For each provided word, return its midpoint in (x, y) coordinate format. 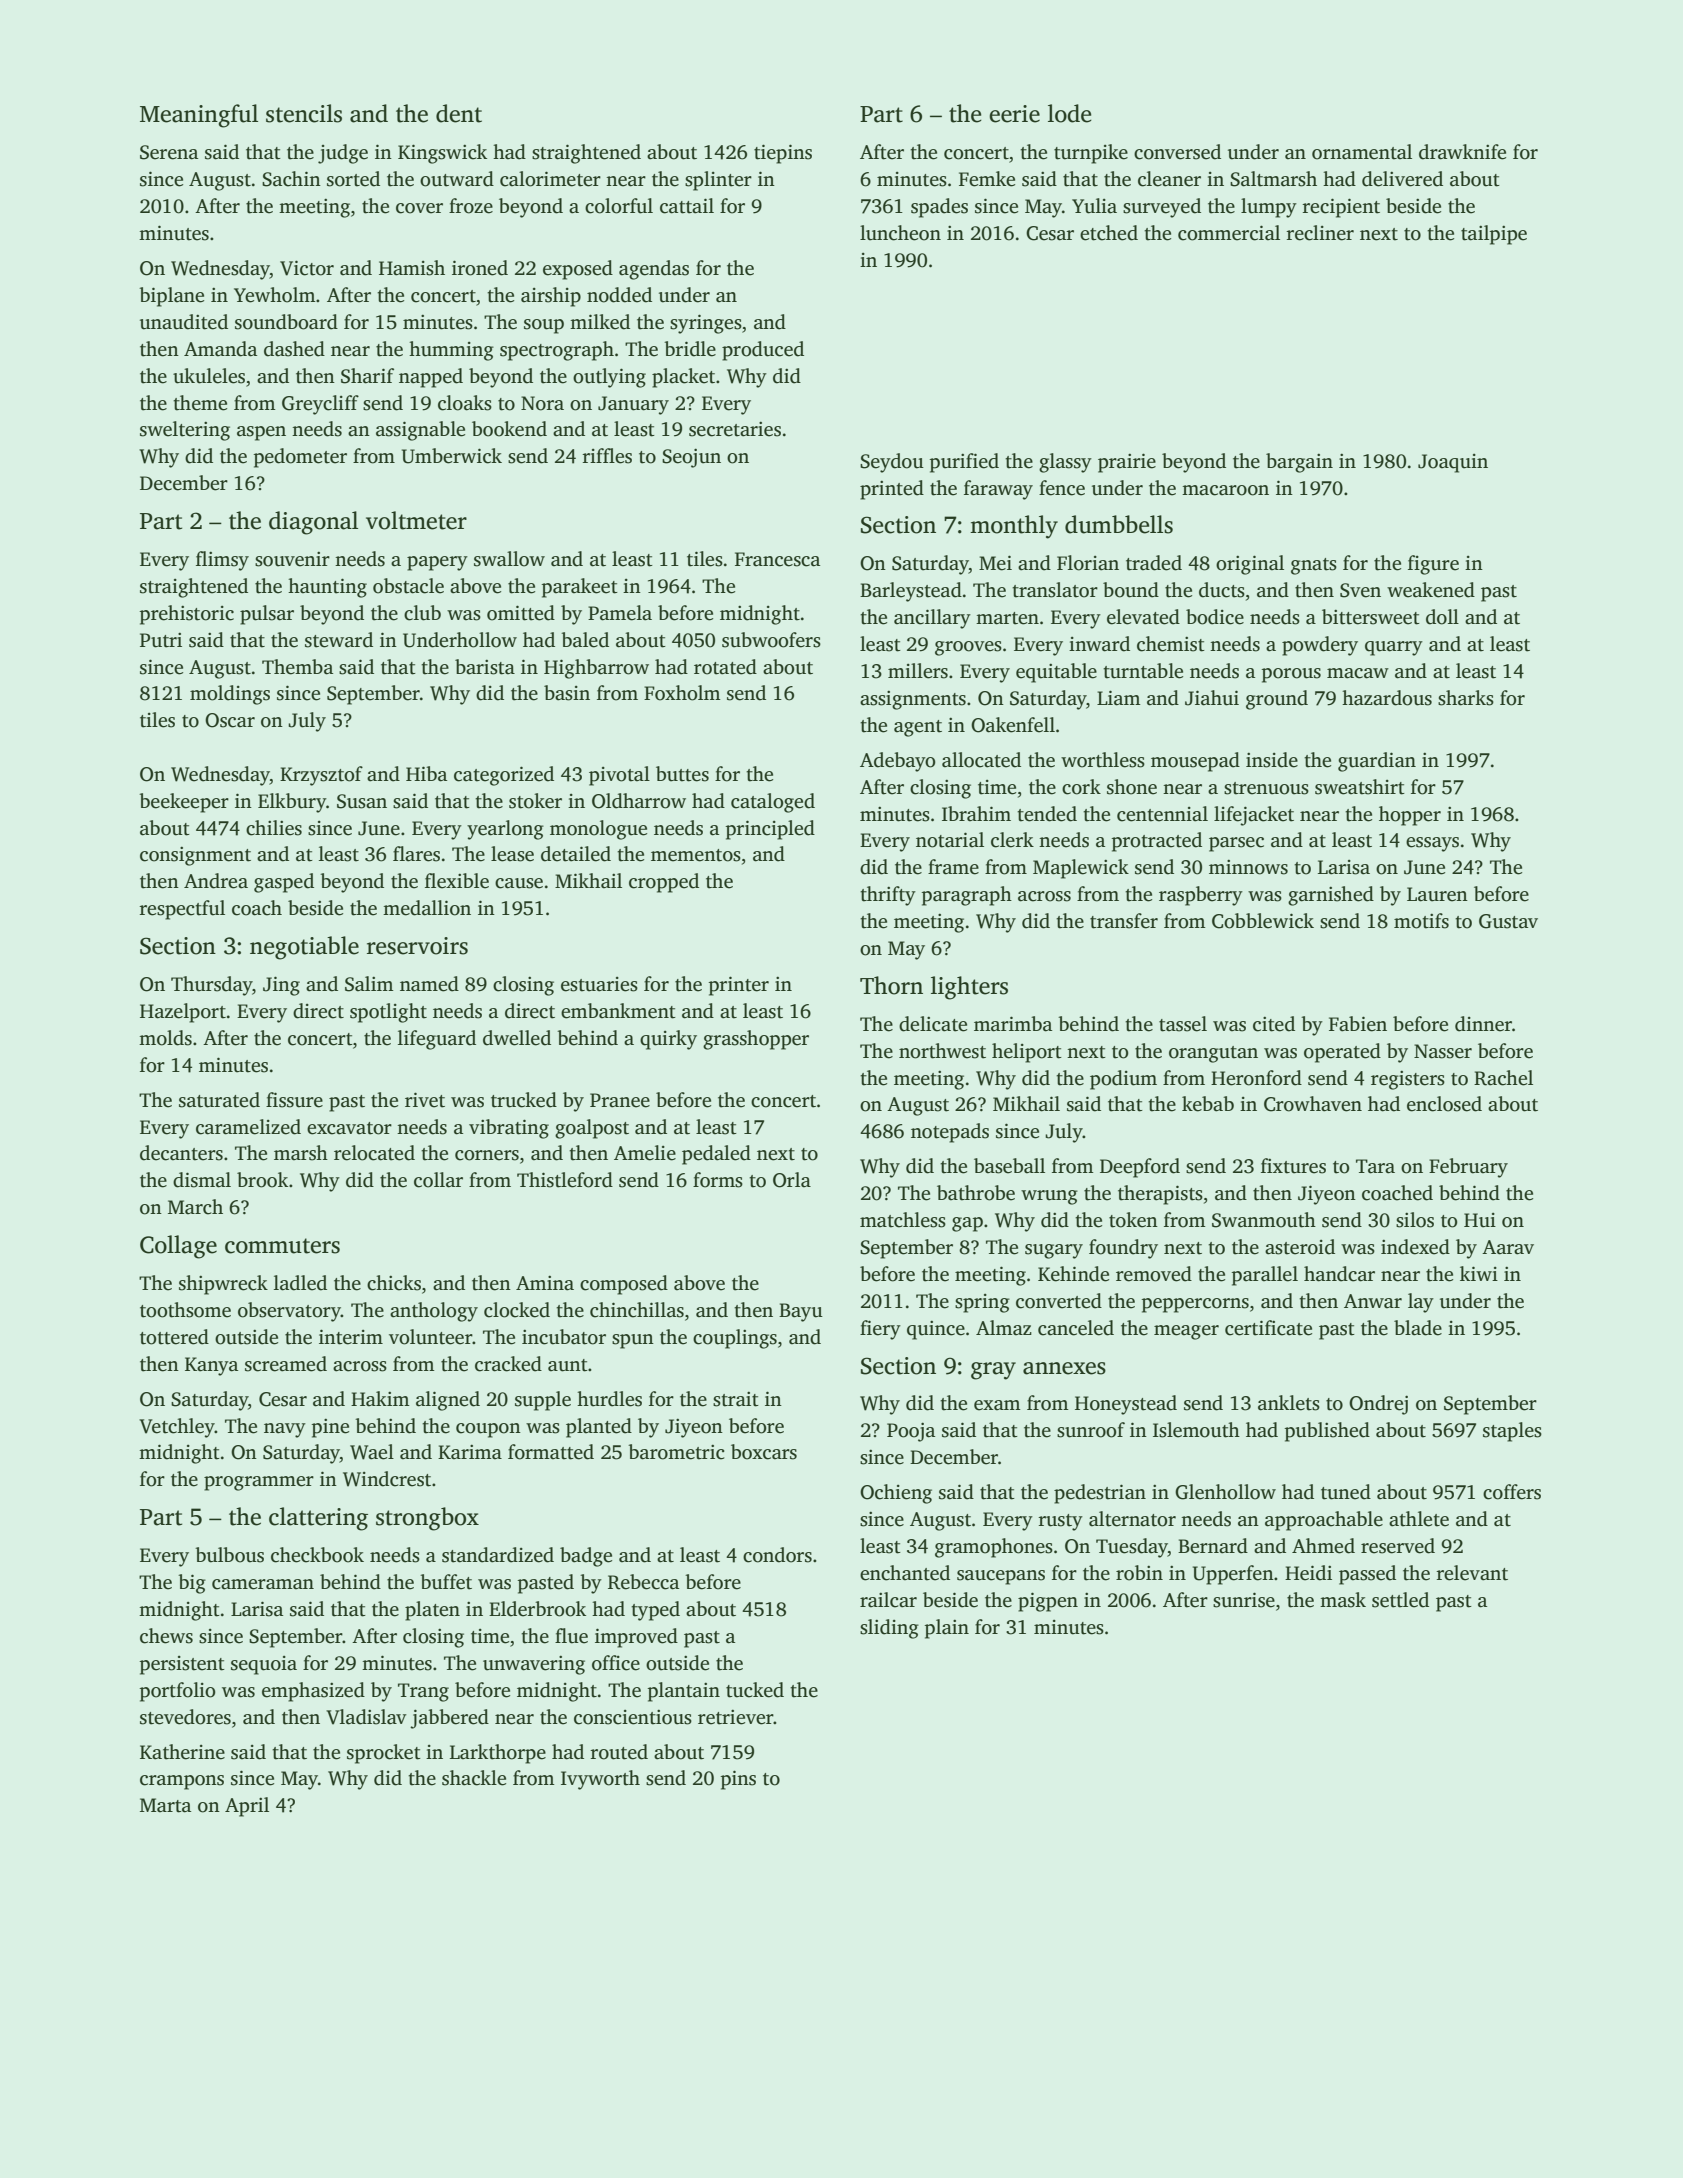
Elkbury (292, 803)
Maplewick (1081, 869)
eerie (1014, 114)
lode (1070, 113)
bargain (1299, 463)
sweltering (185, 431)
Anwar (1373, 1301)
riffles (607, 456)
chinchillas (637, 1310)
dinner (1483, 1024)
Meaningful (199, 116)
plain (947, 1629)
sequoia (264, 1665)
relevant (1472, 1573)
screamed (286, 1364)
